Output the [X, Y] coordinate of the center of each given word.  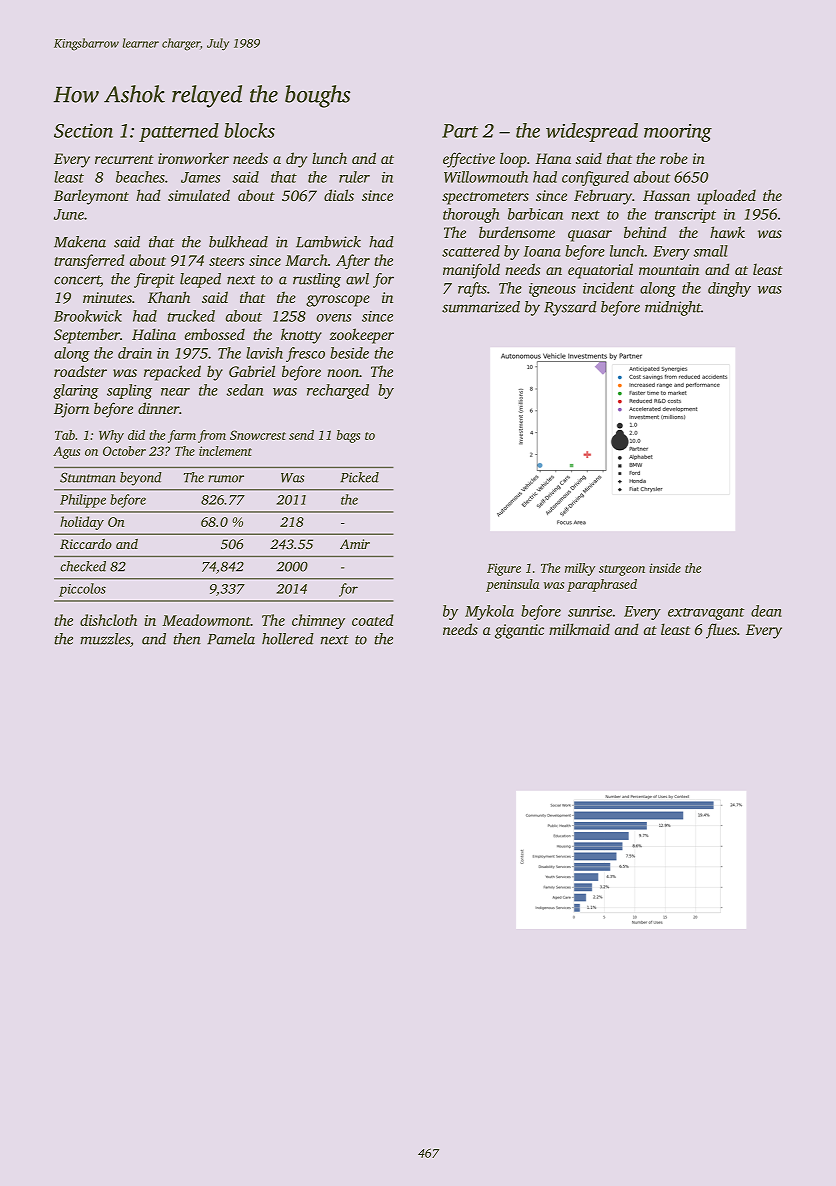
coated [372, 620]
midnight [673, 308]
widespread [592, 132]
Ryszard [570, 308]
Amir [355, 544]
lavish [264, 353]
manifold [471, 271]
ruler [354, 177]
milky [580, 569]
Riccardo [86, 544]
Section [83, 131]
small [710, 251]
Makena [80, 242]
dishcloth [108, 620]
